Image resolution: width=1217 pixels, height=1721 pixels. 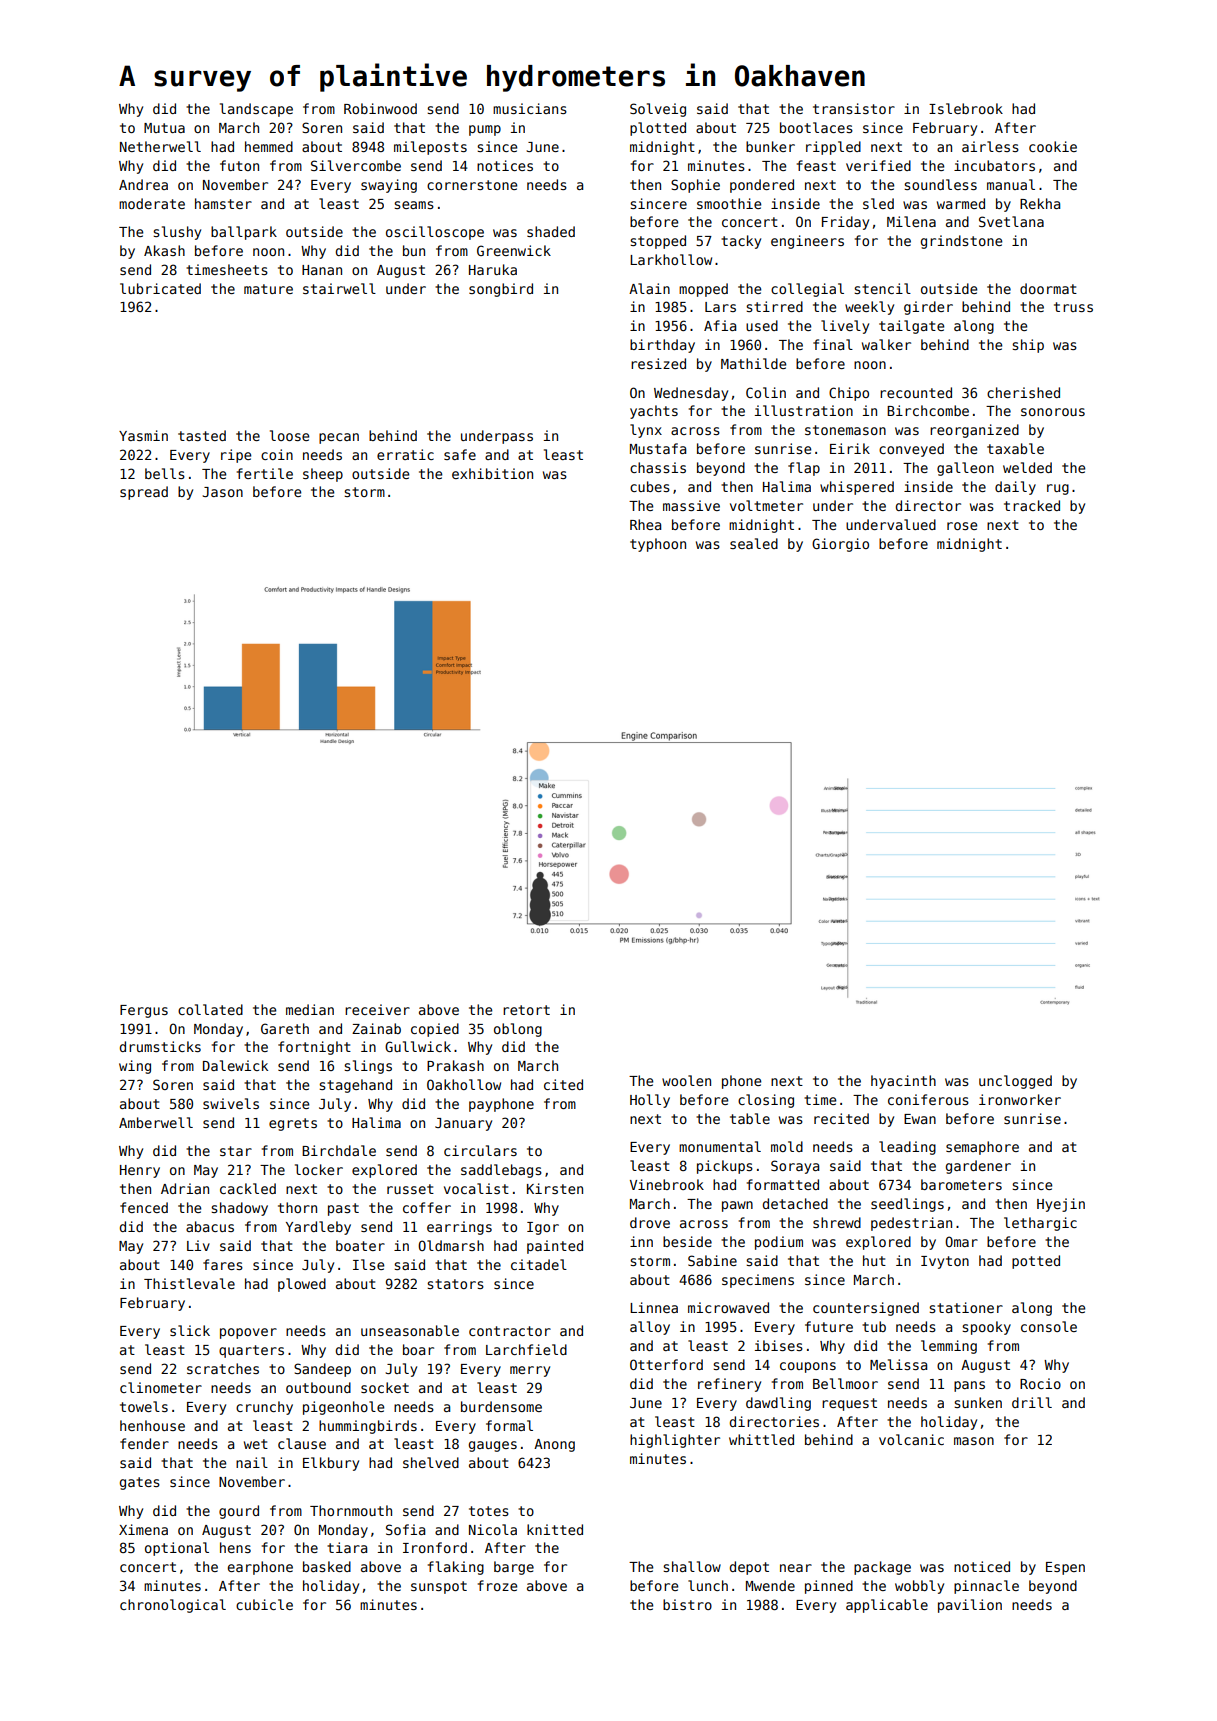 What do you see at coordinates (256, 110) in the screenshot?
I see `landscape` at bounding box center [256, 110].
